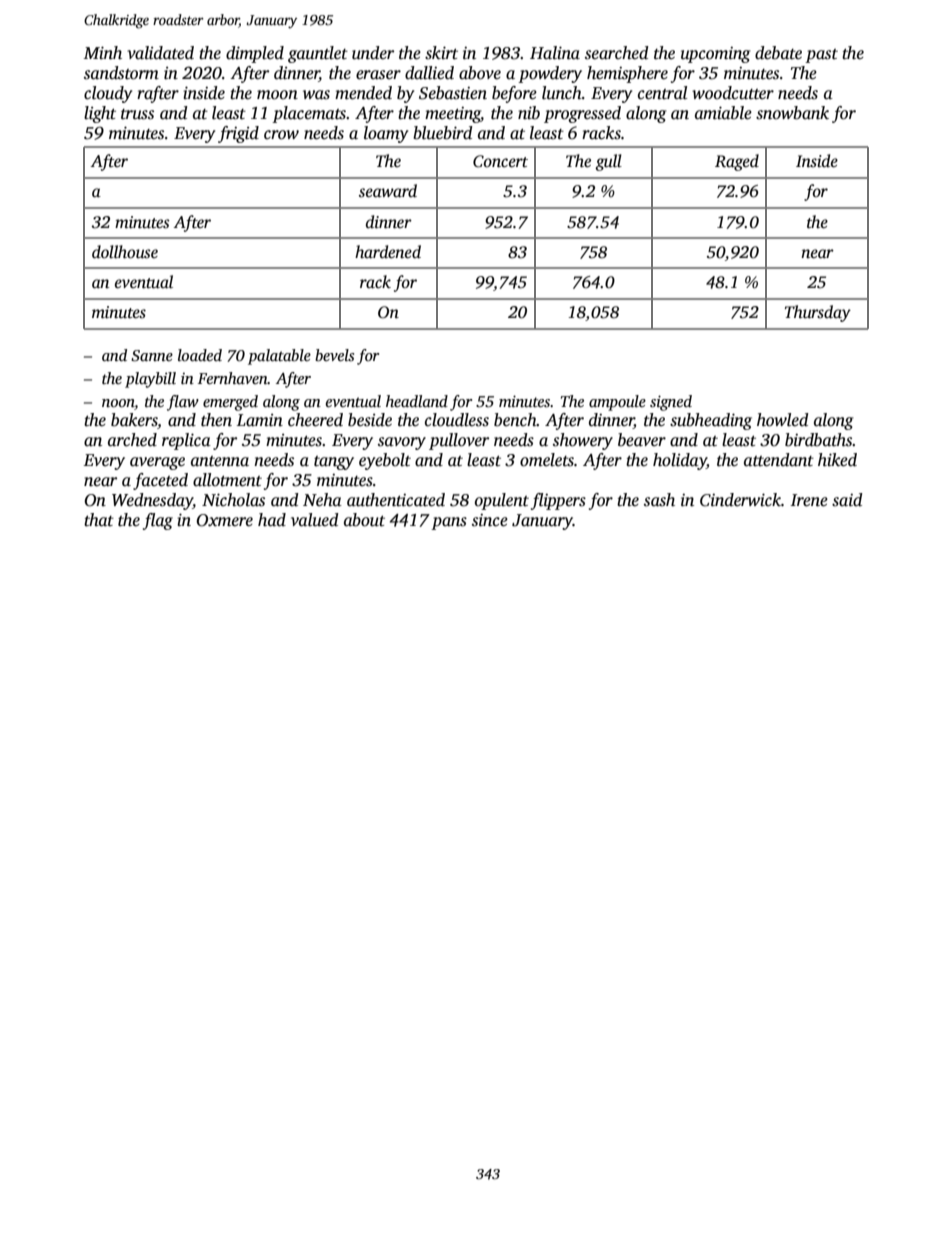  What do you see at coordinates (388, 191) in the screenshot?
I see `seaward` at bounding box center [388, 191].
